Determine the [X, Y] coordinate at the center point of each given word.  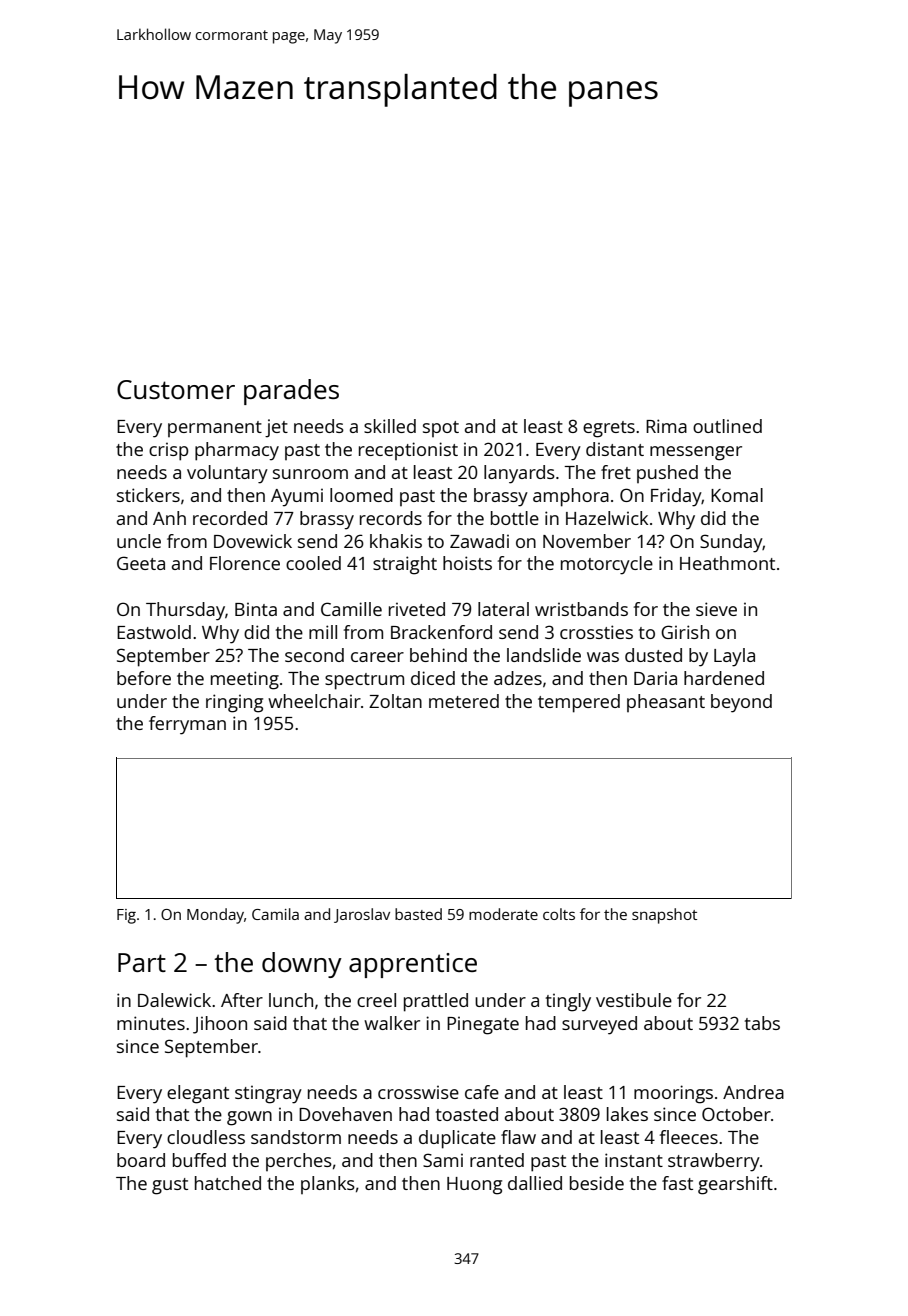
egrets [609, 429]
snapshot [664, 916]
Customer [176, 389]
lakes [627, 1114]
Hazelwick [607, 518]
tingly [568, 1002]
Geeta [141, 563]
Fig [126, 916]
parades [291, 392]
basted [418, 914]
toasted [467, 1114]
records [391, 518]
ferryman [187, 725]
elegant [198, 1094]
